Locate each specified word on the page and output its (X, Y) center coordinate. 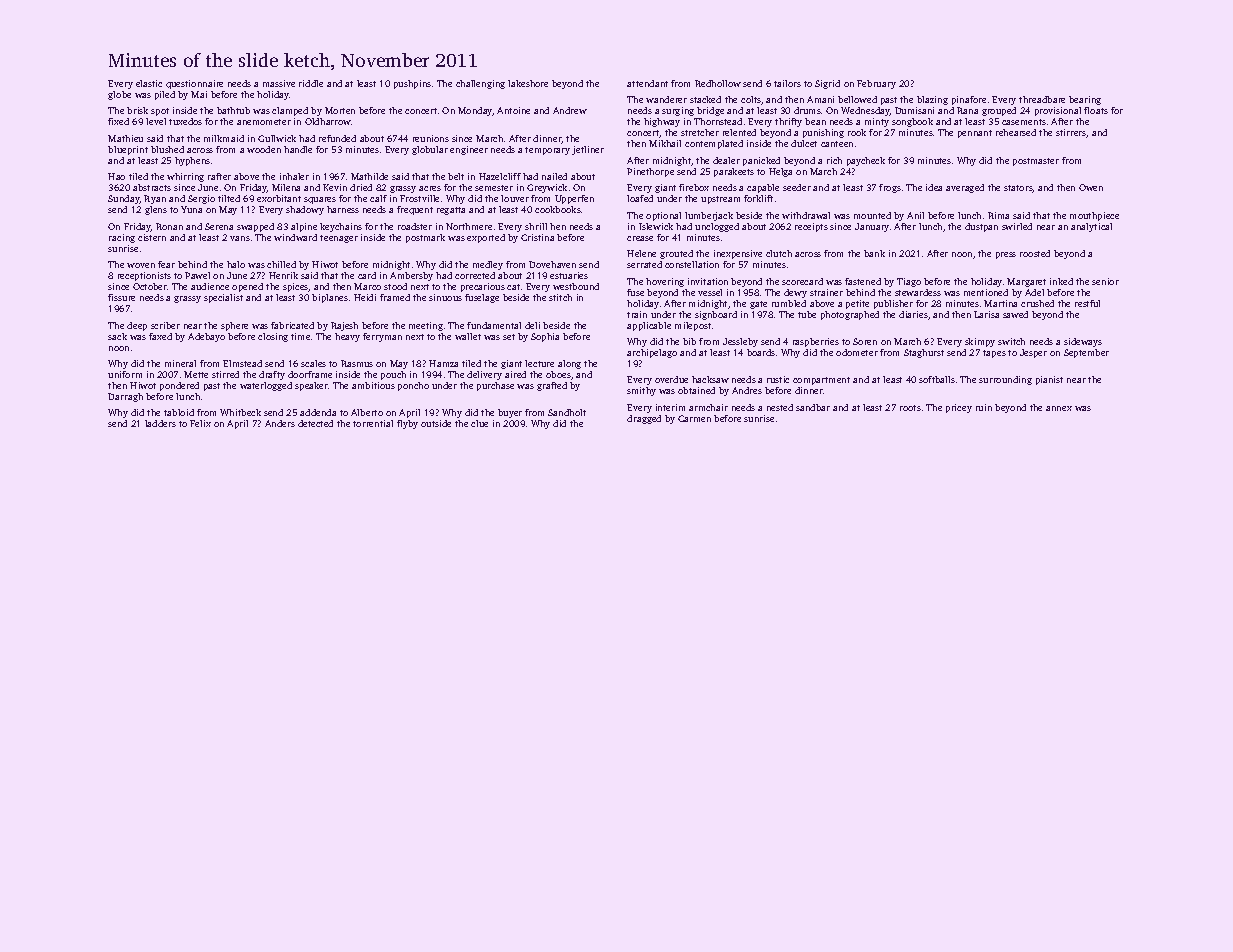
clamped (290, 111)
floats (1096, 110)
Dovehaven (552, 264)
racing (122, 238)
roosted (1035, 253)
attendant (647, 83)
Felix (200, 423)
